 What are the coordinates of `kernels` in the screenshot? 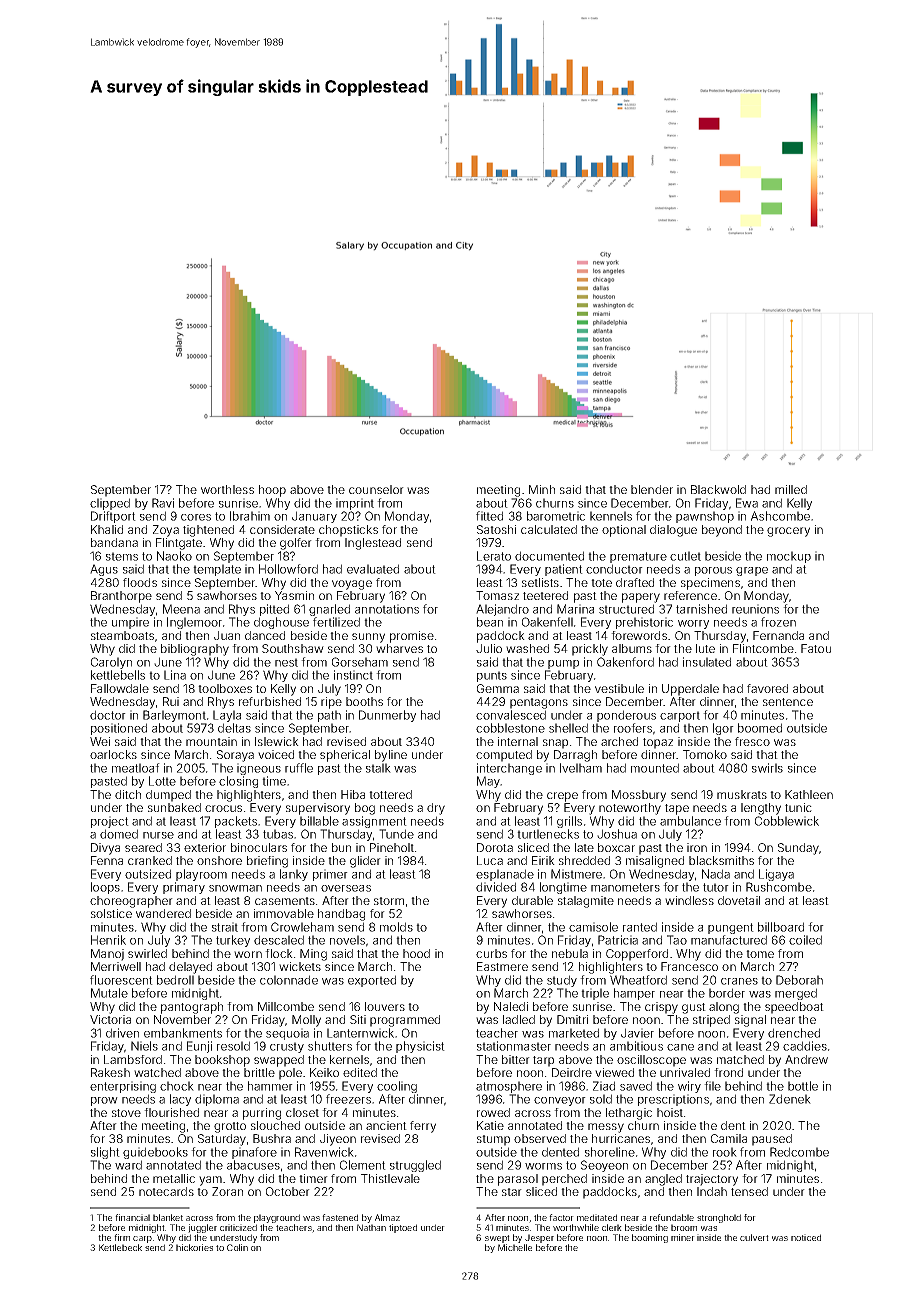 It's located at (349, 1059).
